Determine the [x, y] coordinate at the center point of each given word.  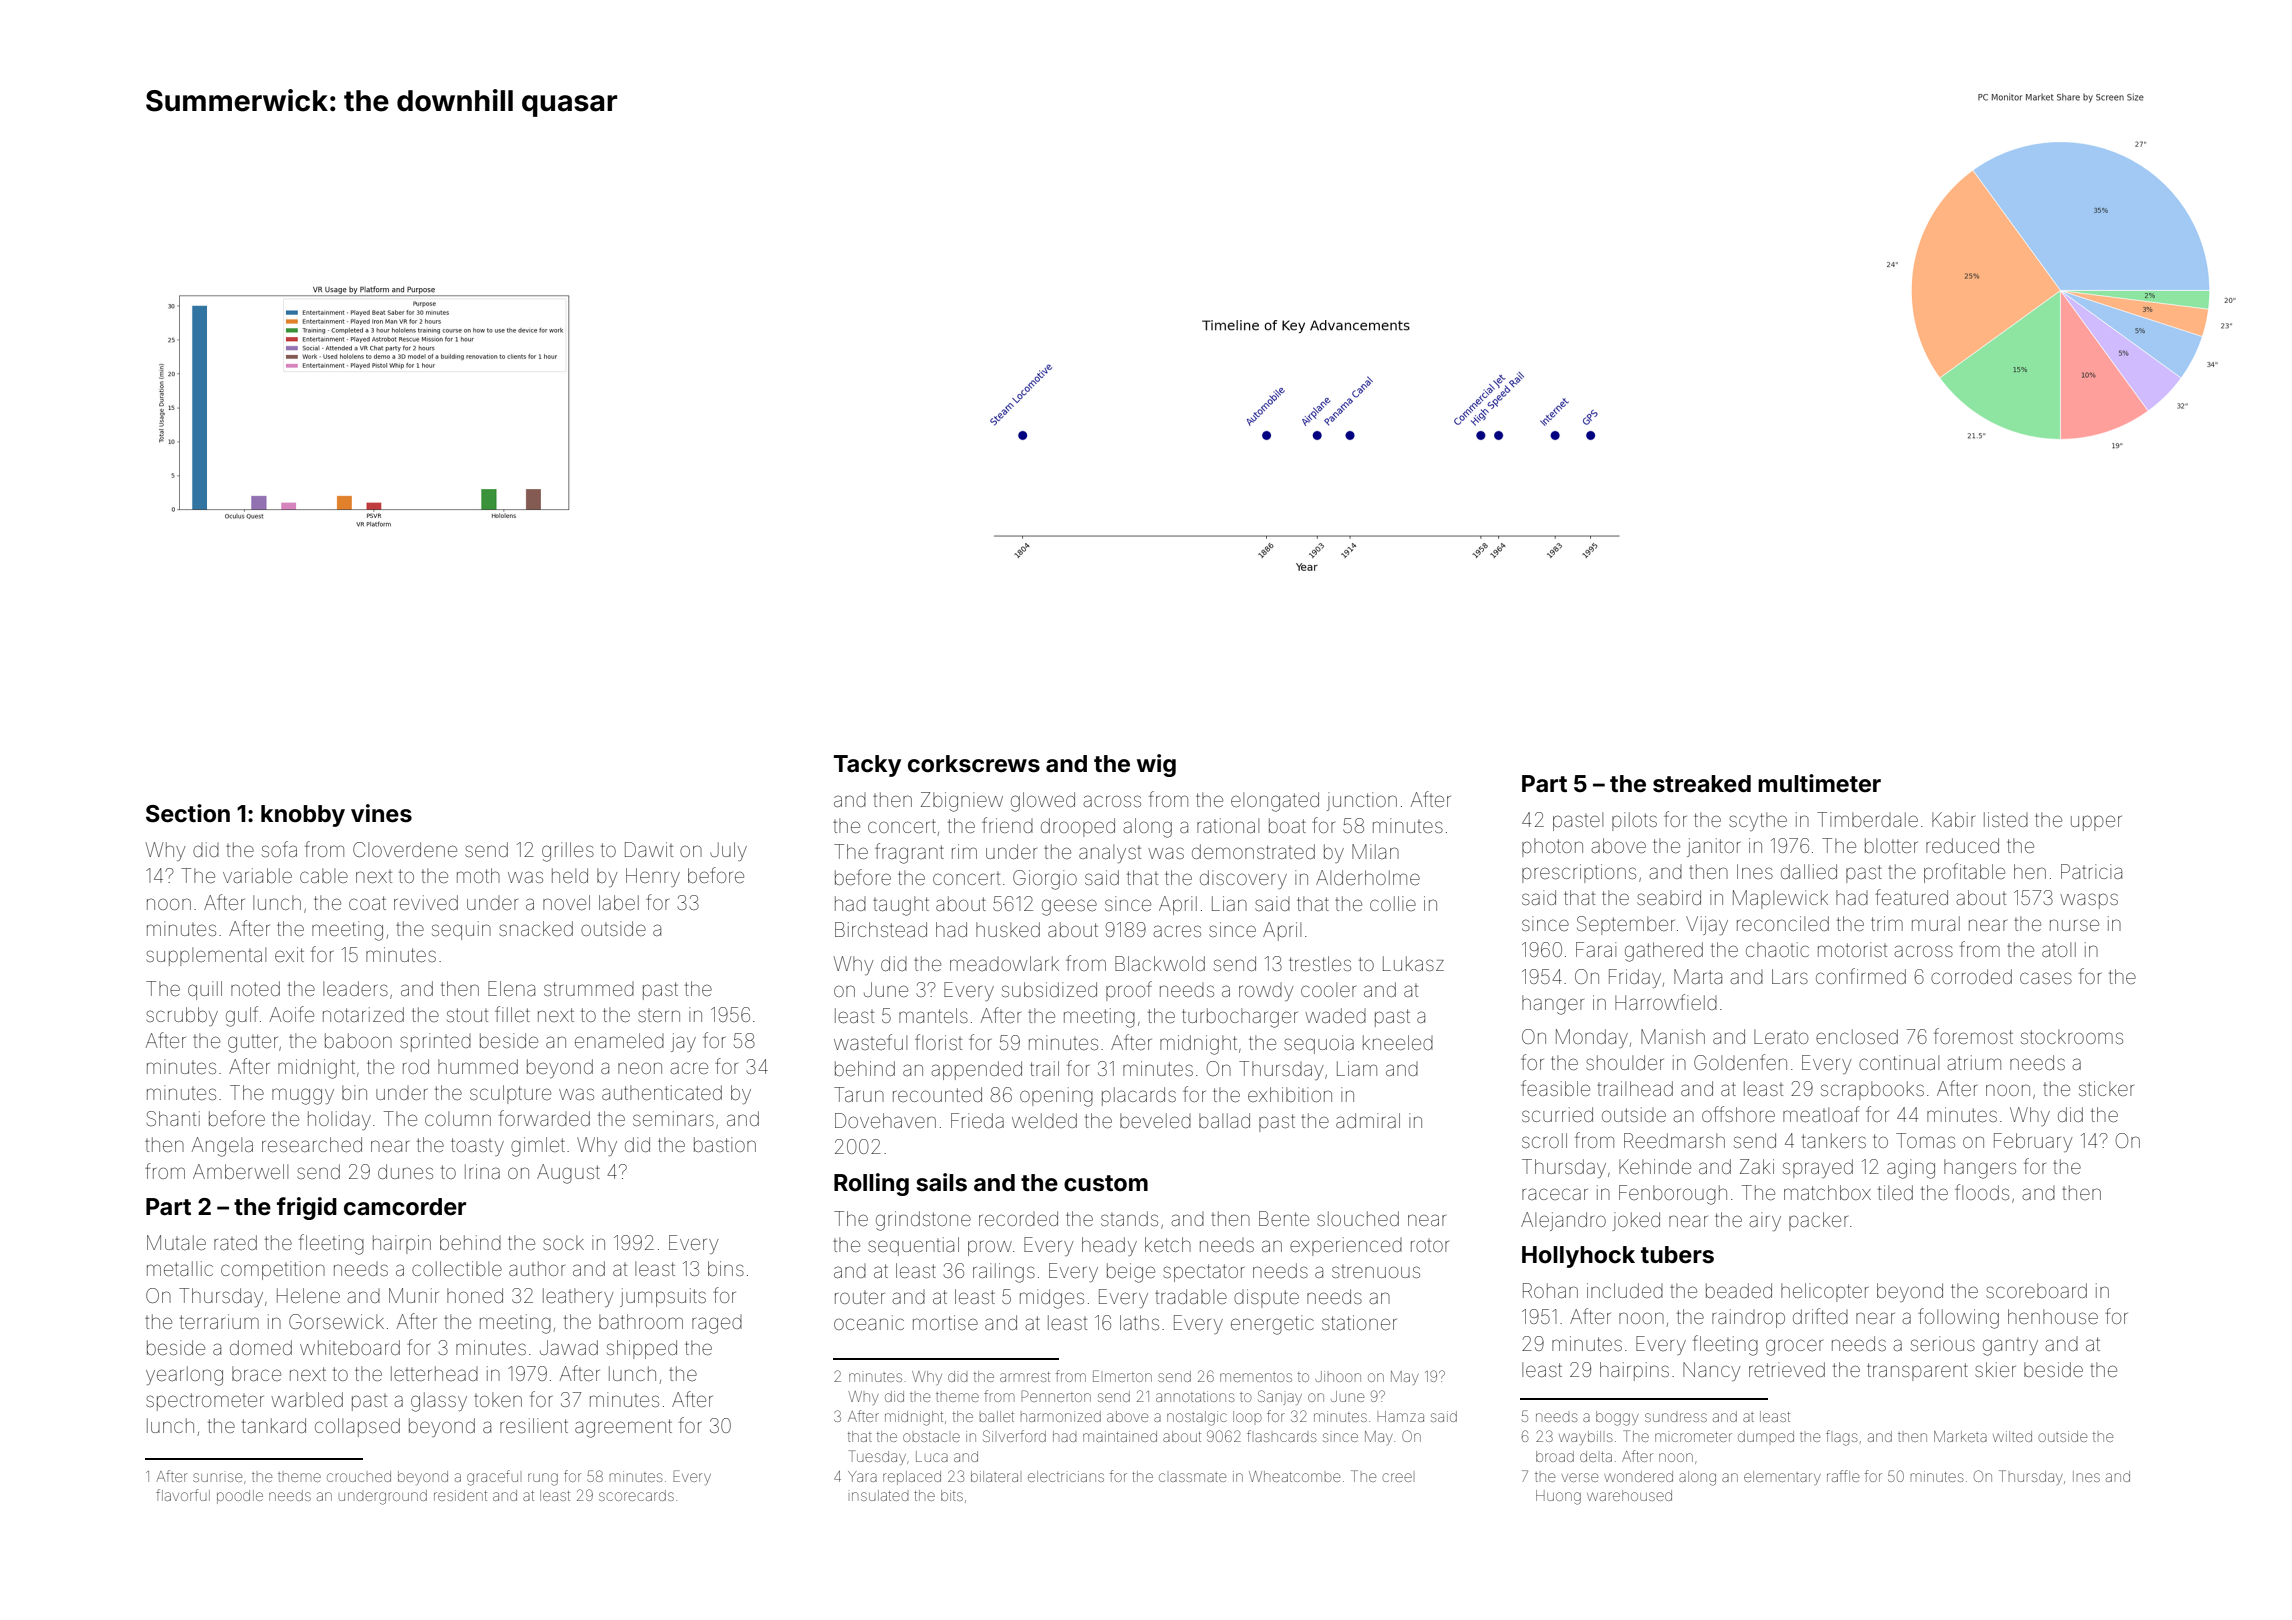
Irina [482, 1171]
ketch [1168, 1244]
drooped [1078, 827]
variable [257, 875]
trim [1887, 923]
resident [460, 1495]
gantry [2010, 1347]
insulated [880, 1495]
